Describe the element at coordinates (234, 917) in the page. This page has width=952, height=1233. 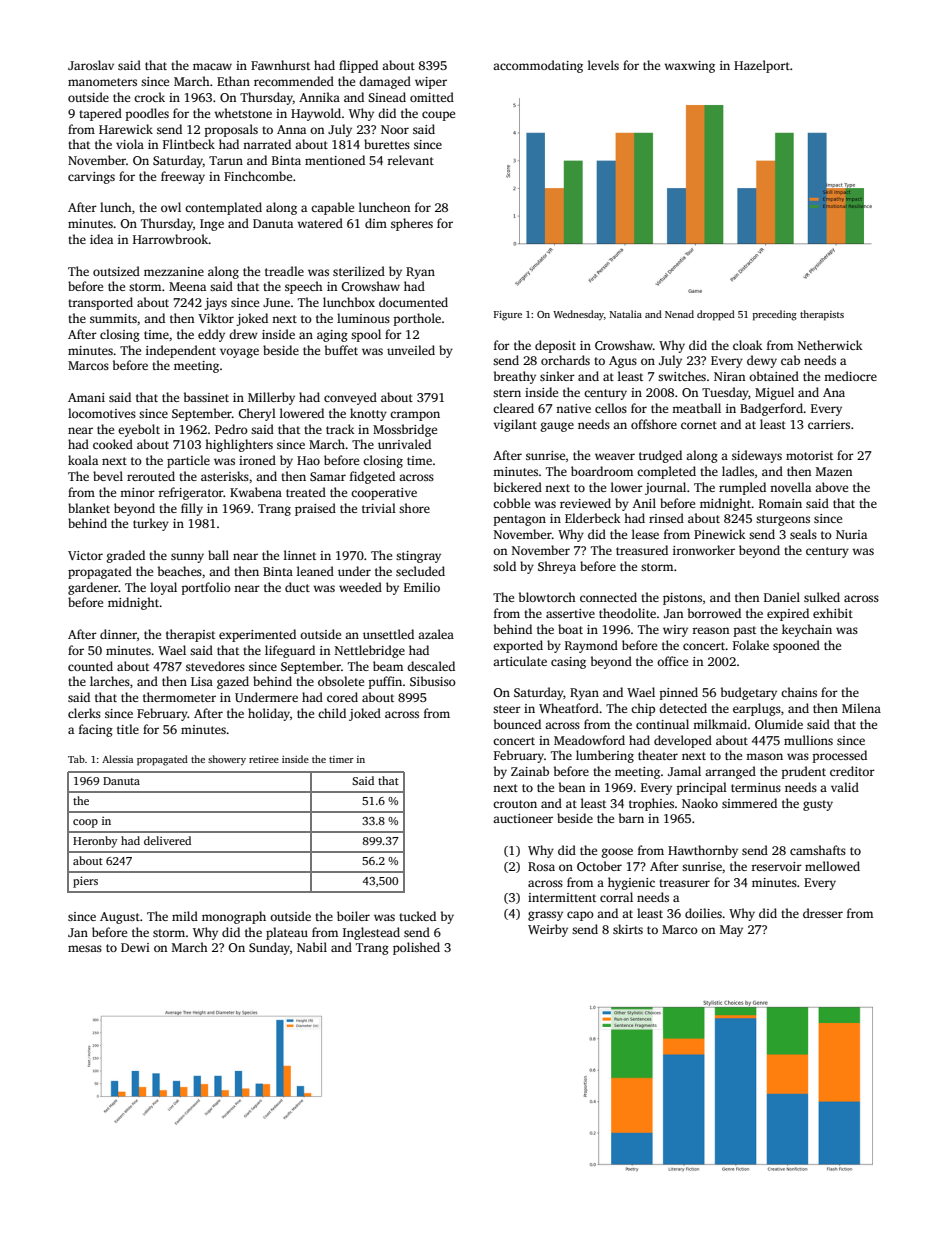
I see `monograph` at that location.
